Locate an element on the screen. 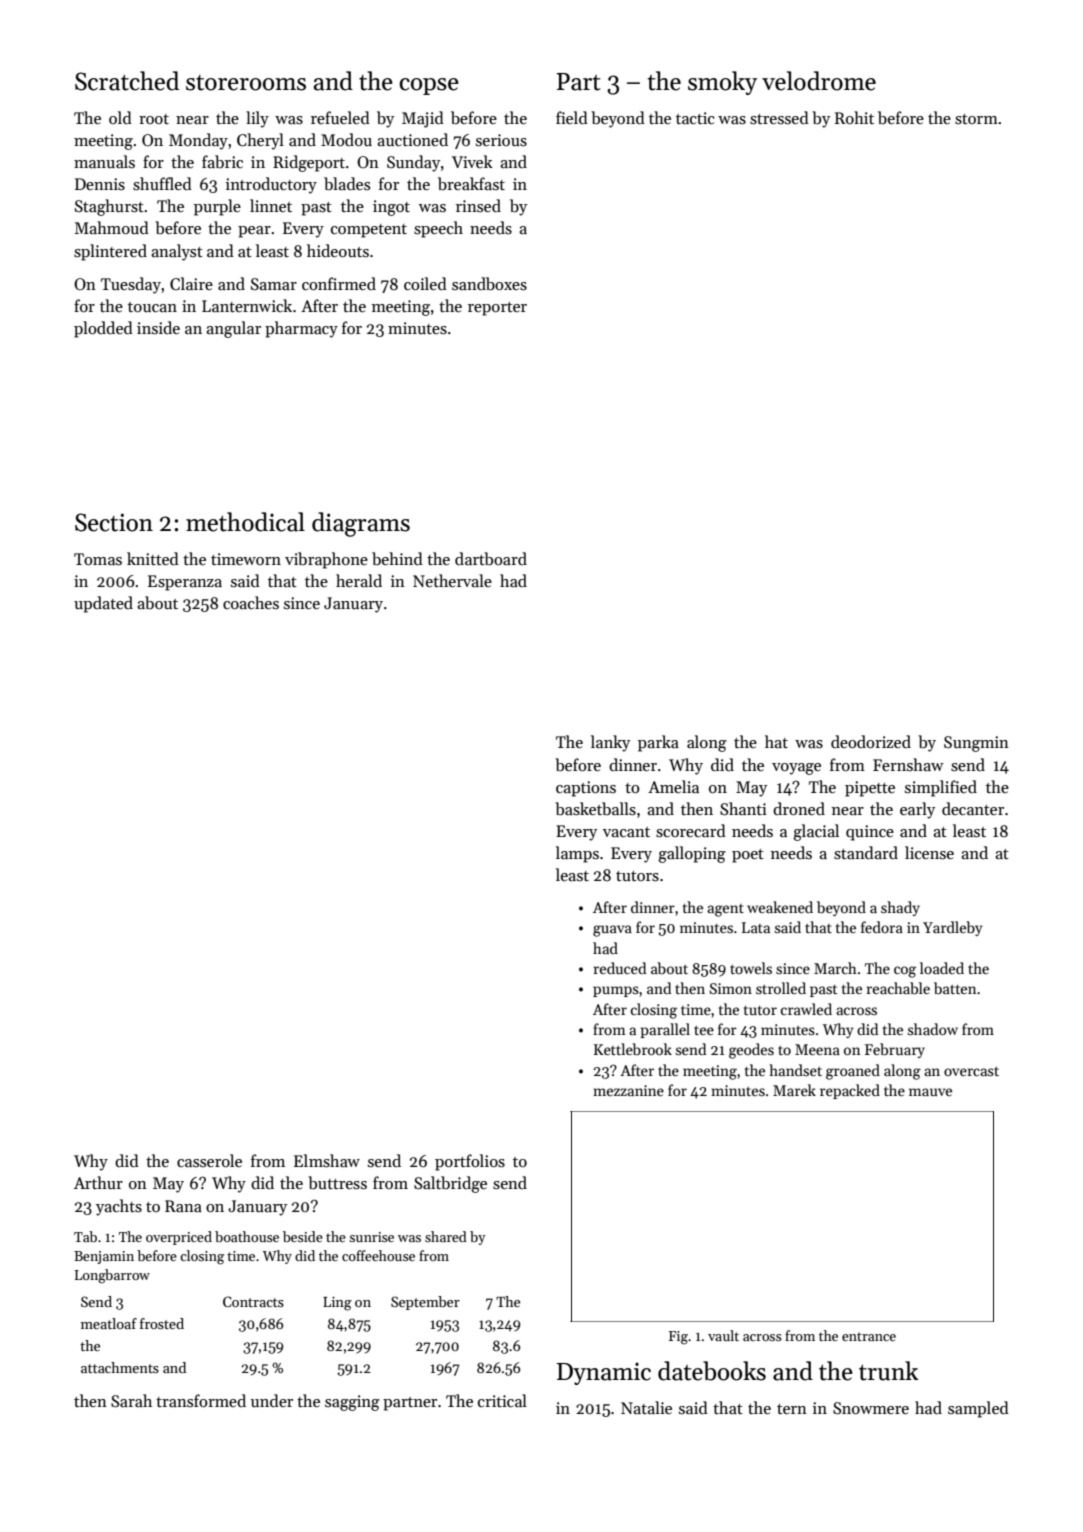 The height and width of the screenshot is (1532, 1083). copse is located at coordinates (429, 86).
